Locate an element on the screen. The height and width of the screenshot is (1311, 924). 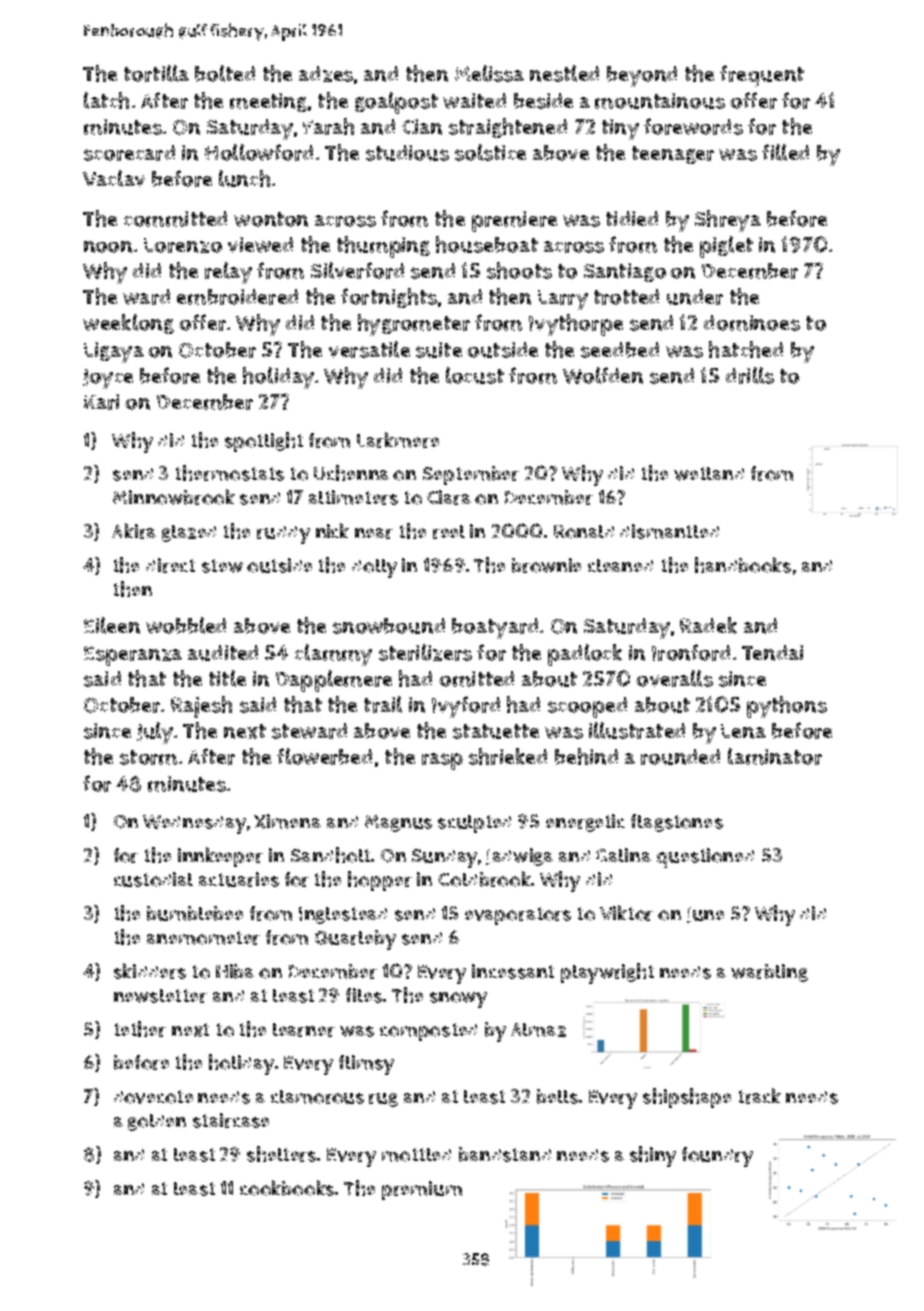
beyond is located at coordinates (642, 76).
